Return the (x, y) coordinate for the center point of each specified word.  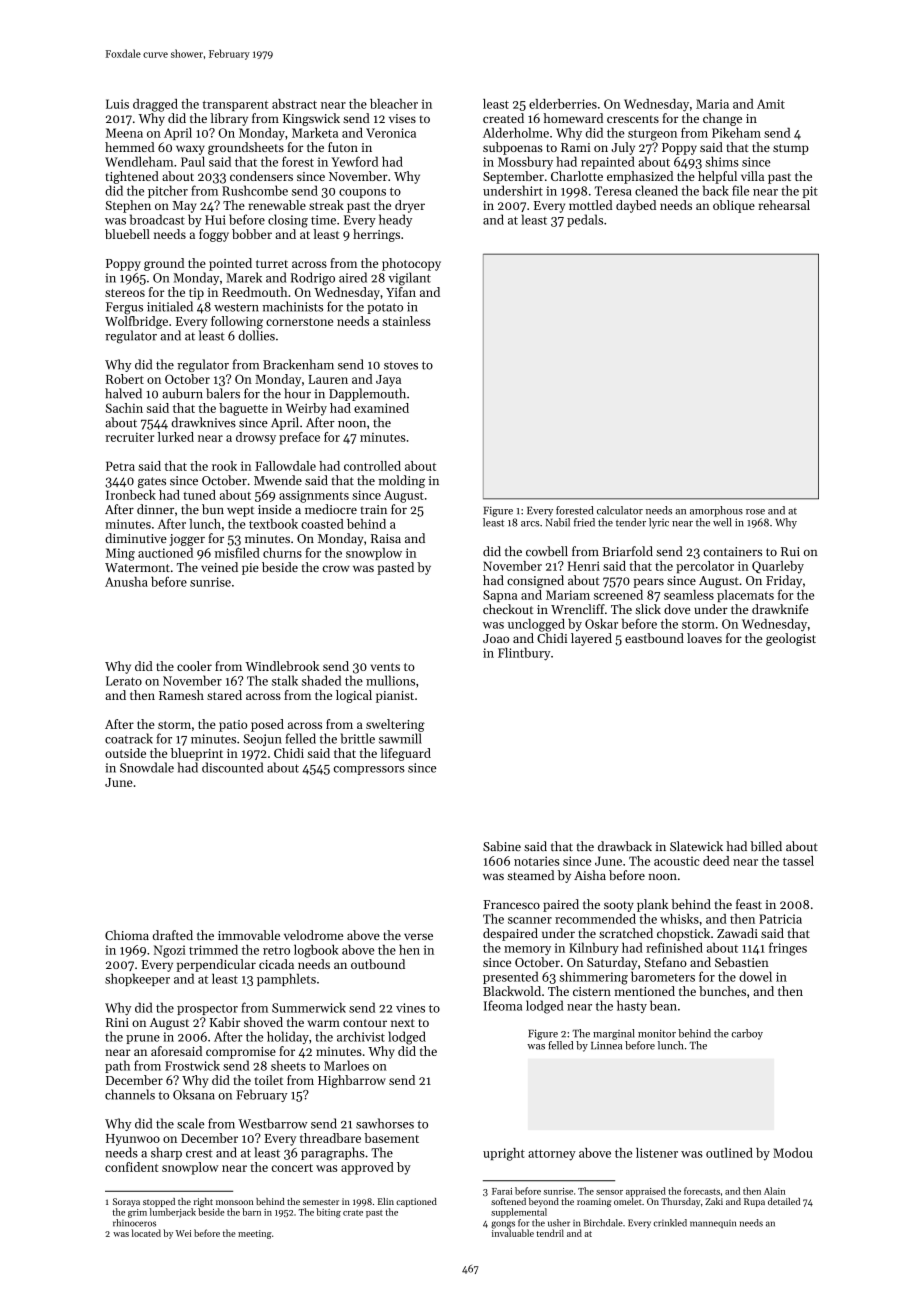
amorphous (716, 511)
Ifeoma (503, 1005)
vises (402, 118)
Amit (771, 104)
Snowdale (147, 767)
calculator (620, 510)
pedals (585, 220)
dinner (155, 509)
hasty (632, 1006)
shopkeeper (137, 979)
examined (381, 408)
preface (299, 438)
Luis (117, 104)
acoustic (676, 861)
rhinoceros (134, 1223)
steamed (531, 875)
